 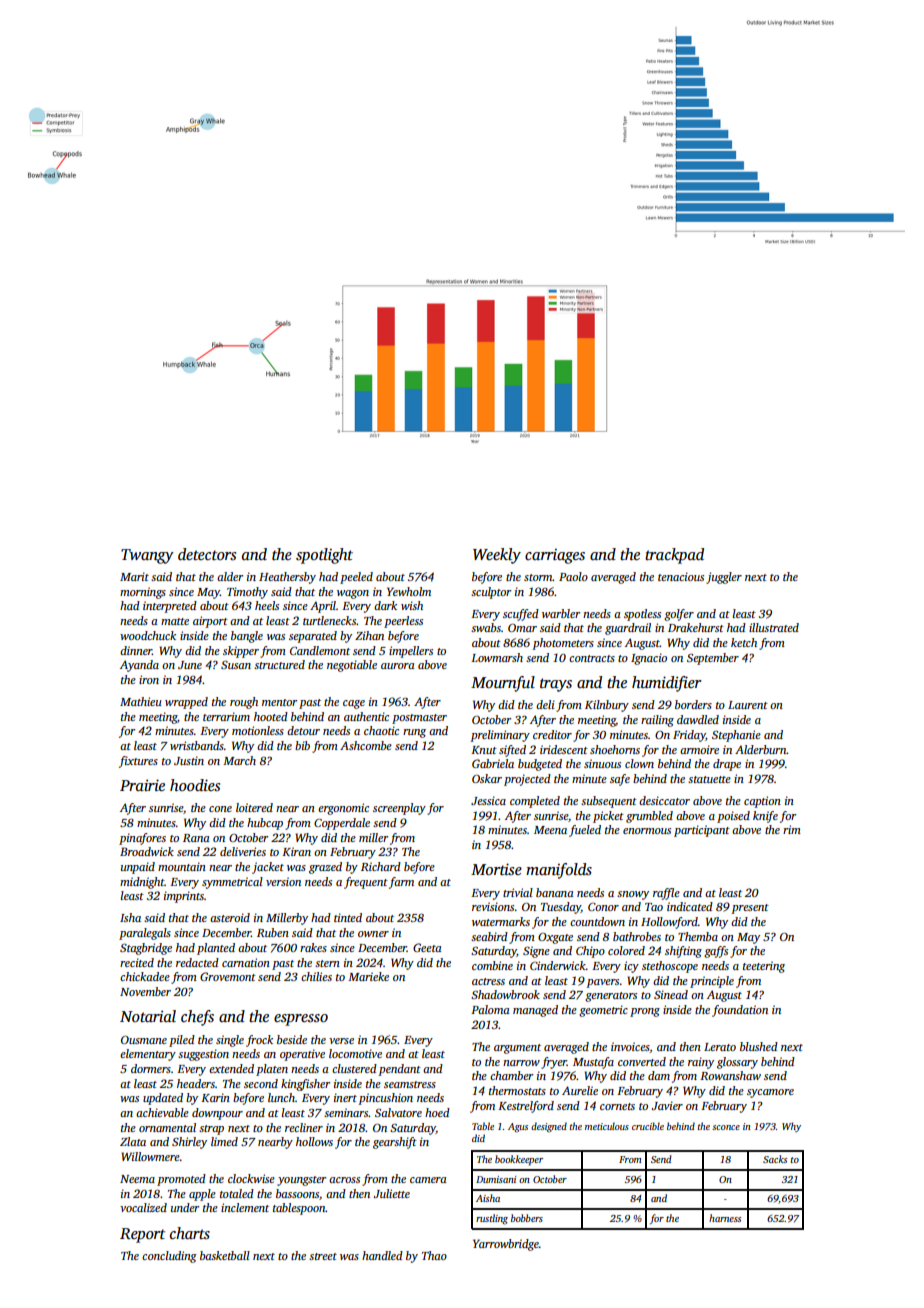 What do you see at coordinates (647, 831) in the screenshot?
I see `enormous` at bounding box center [647, 831].
